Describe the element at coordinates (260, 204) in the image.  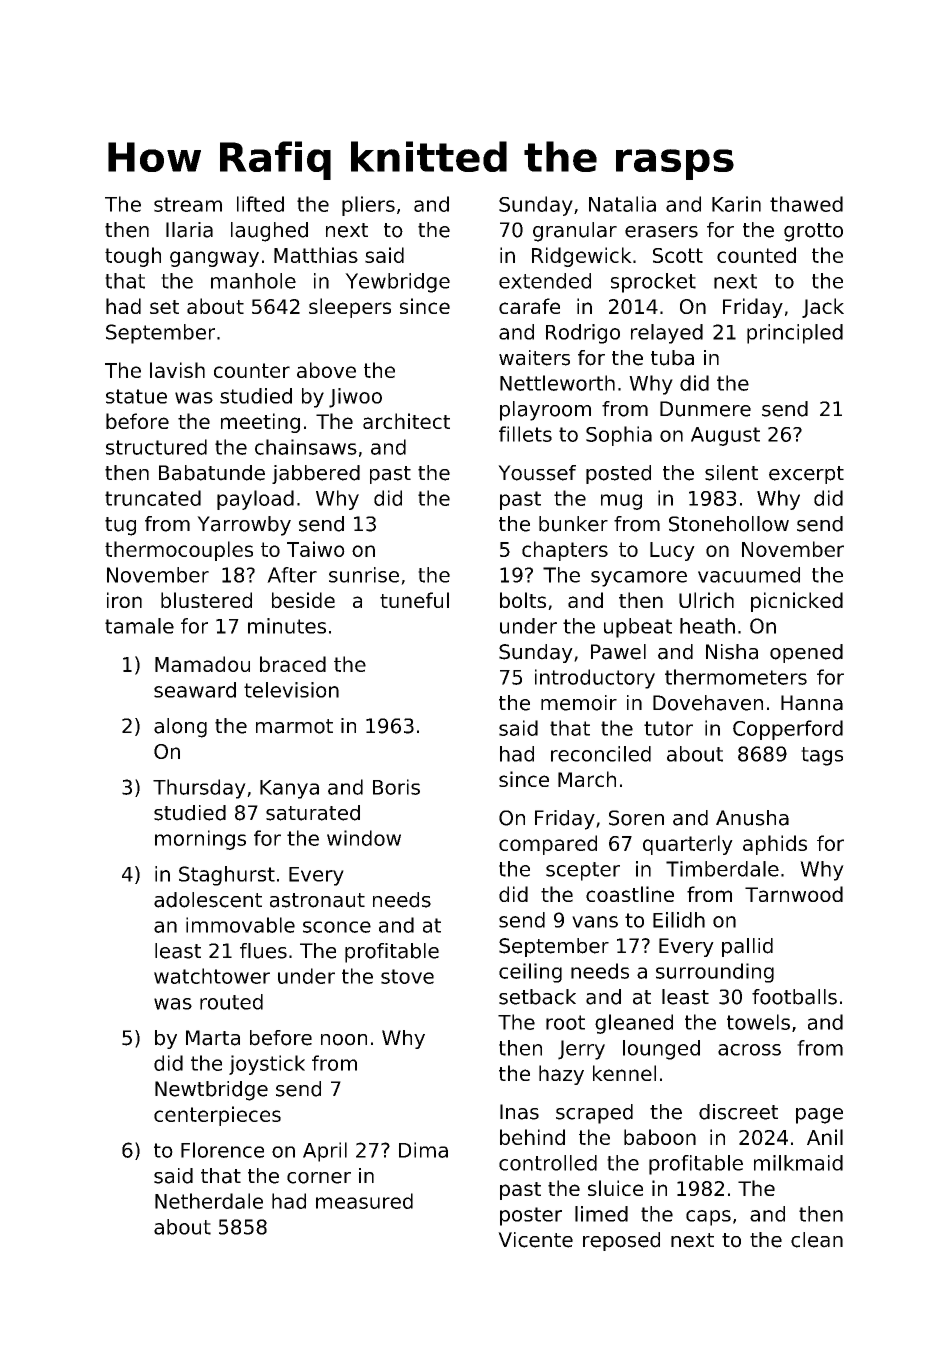
I see `lifted` at that location.
